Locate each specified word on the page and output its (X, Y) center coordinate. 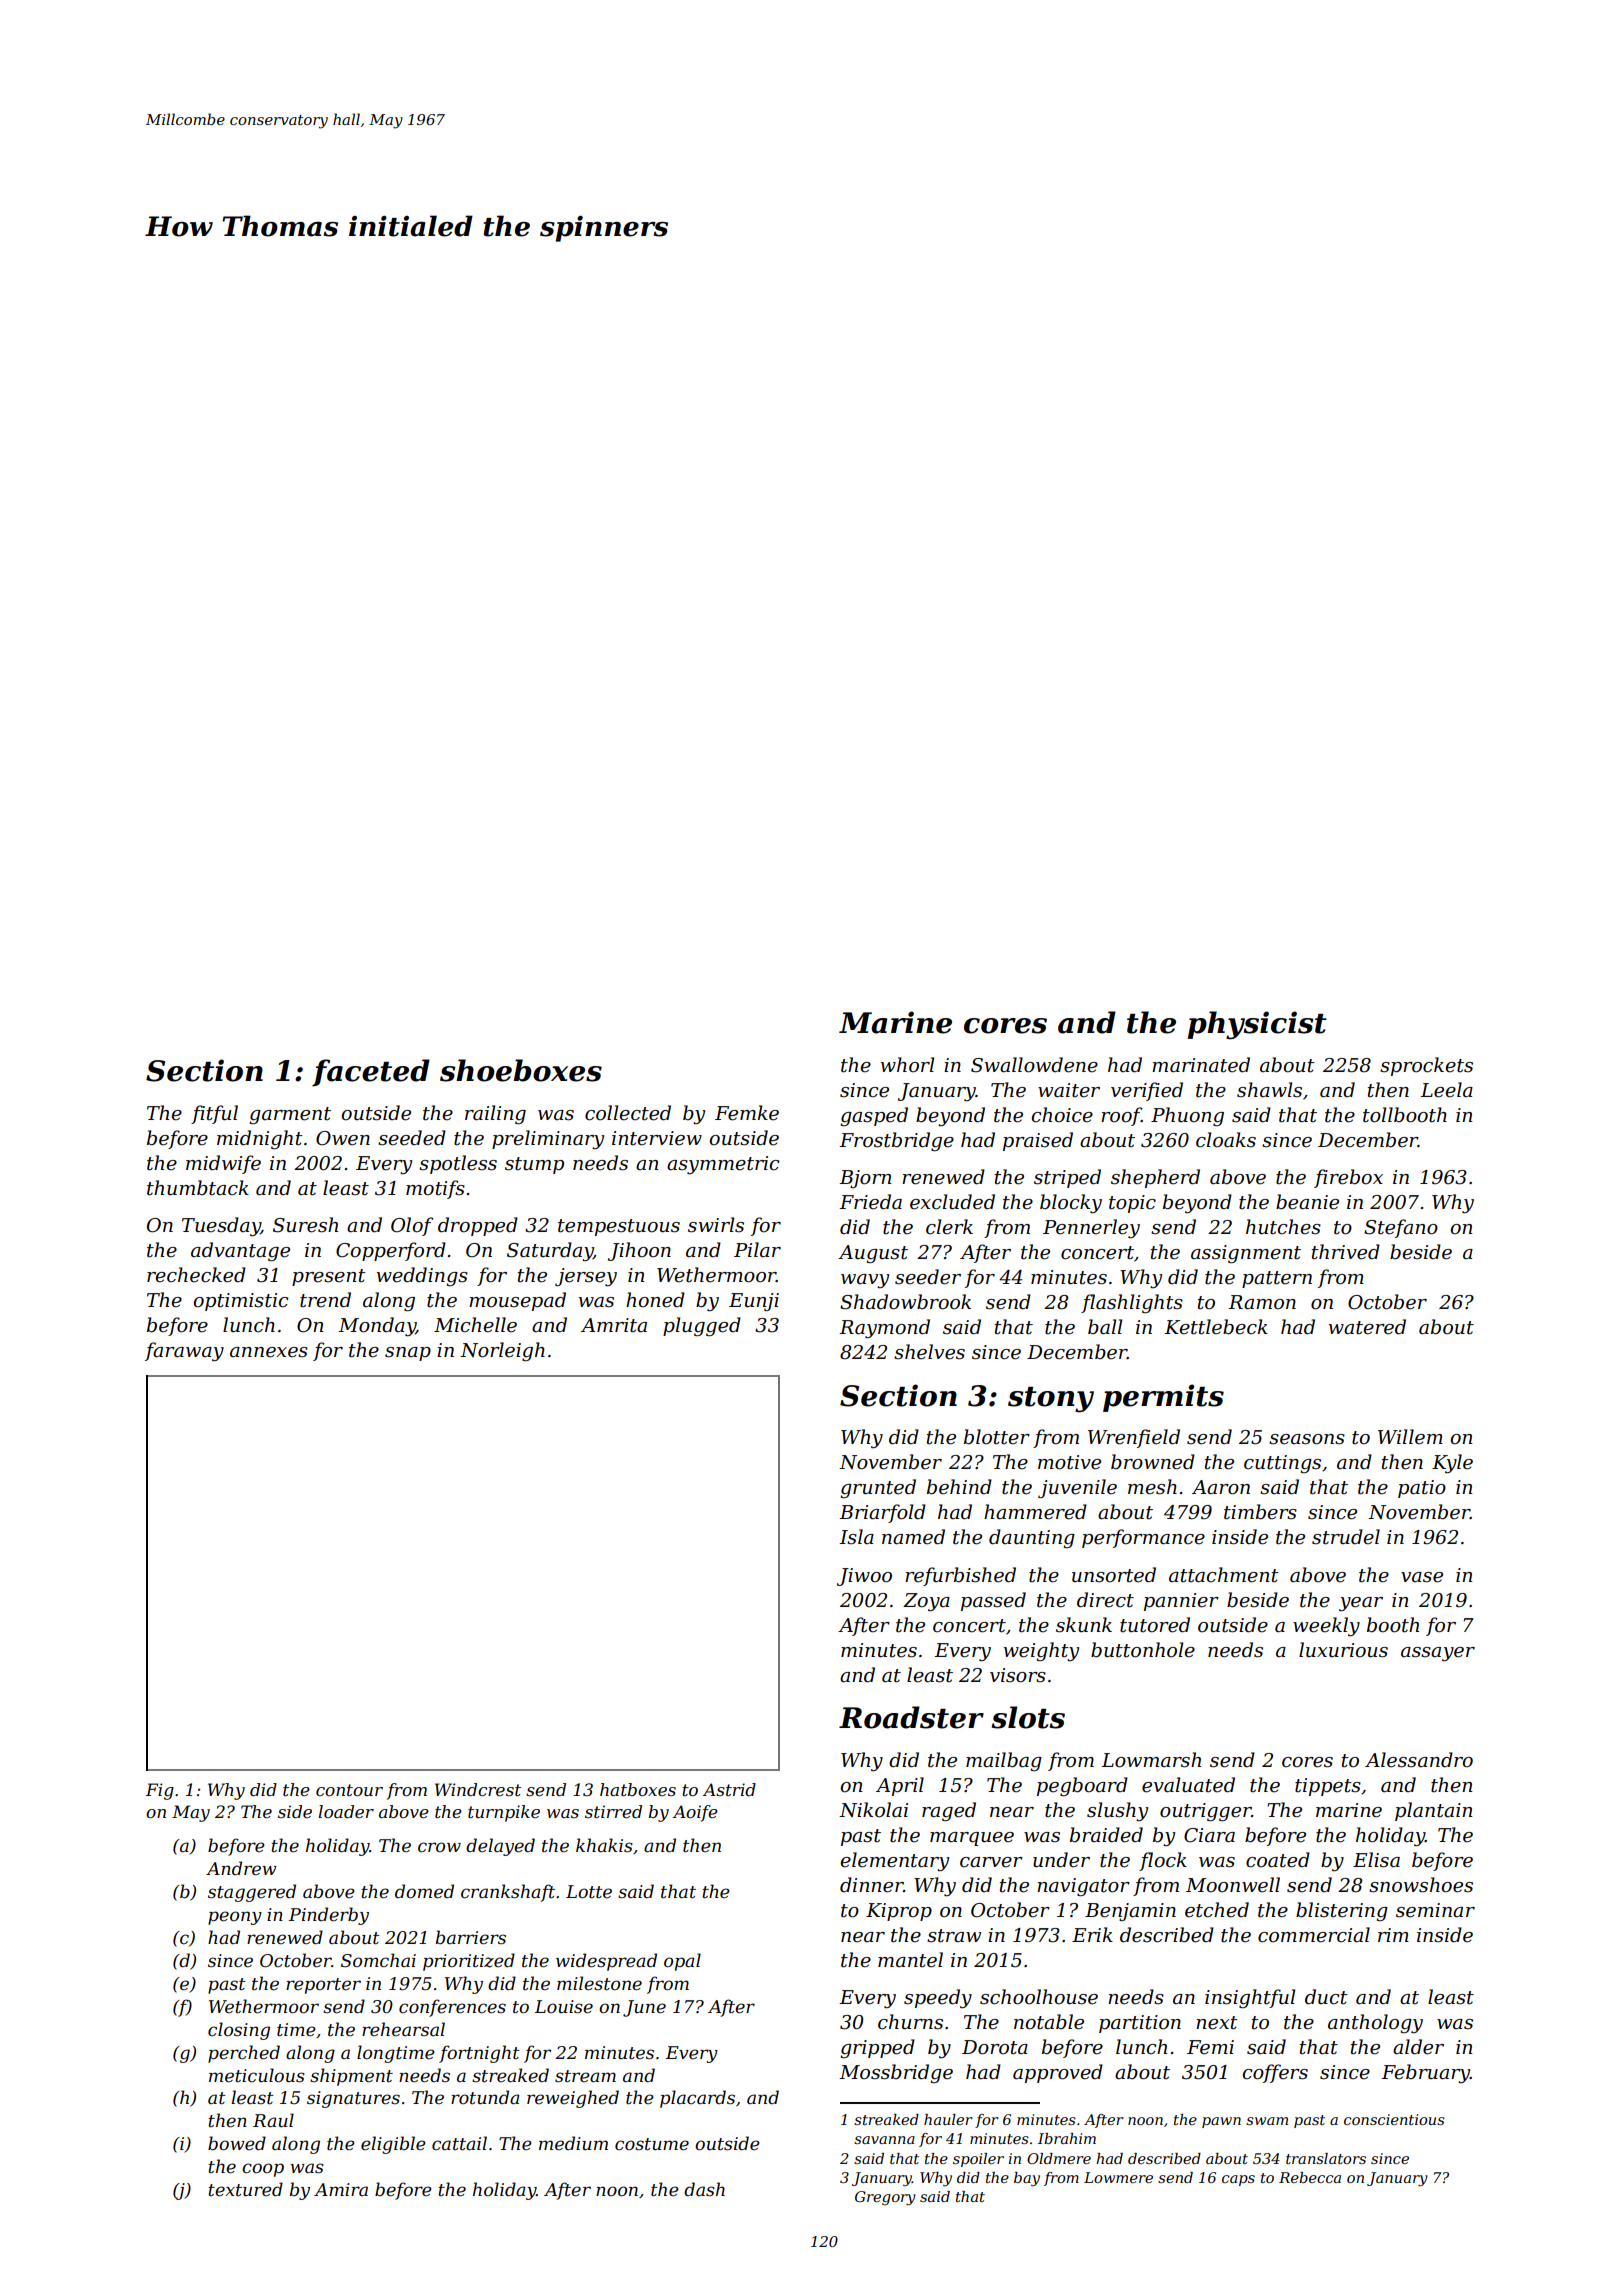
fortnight (479, 2054)
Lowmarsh (1151, 1760)
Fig (160, 1791)
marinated (1201, 1065)
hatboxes (638, 1789)
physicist (1257, 1025)
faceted (371, 1073)
